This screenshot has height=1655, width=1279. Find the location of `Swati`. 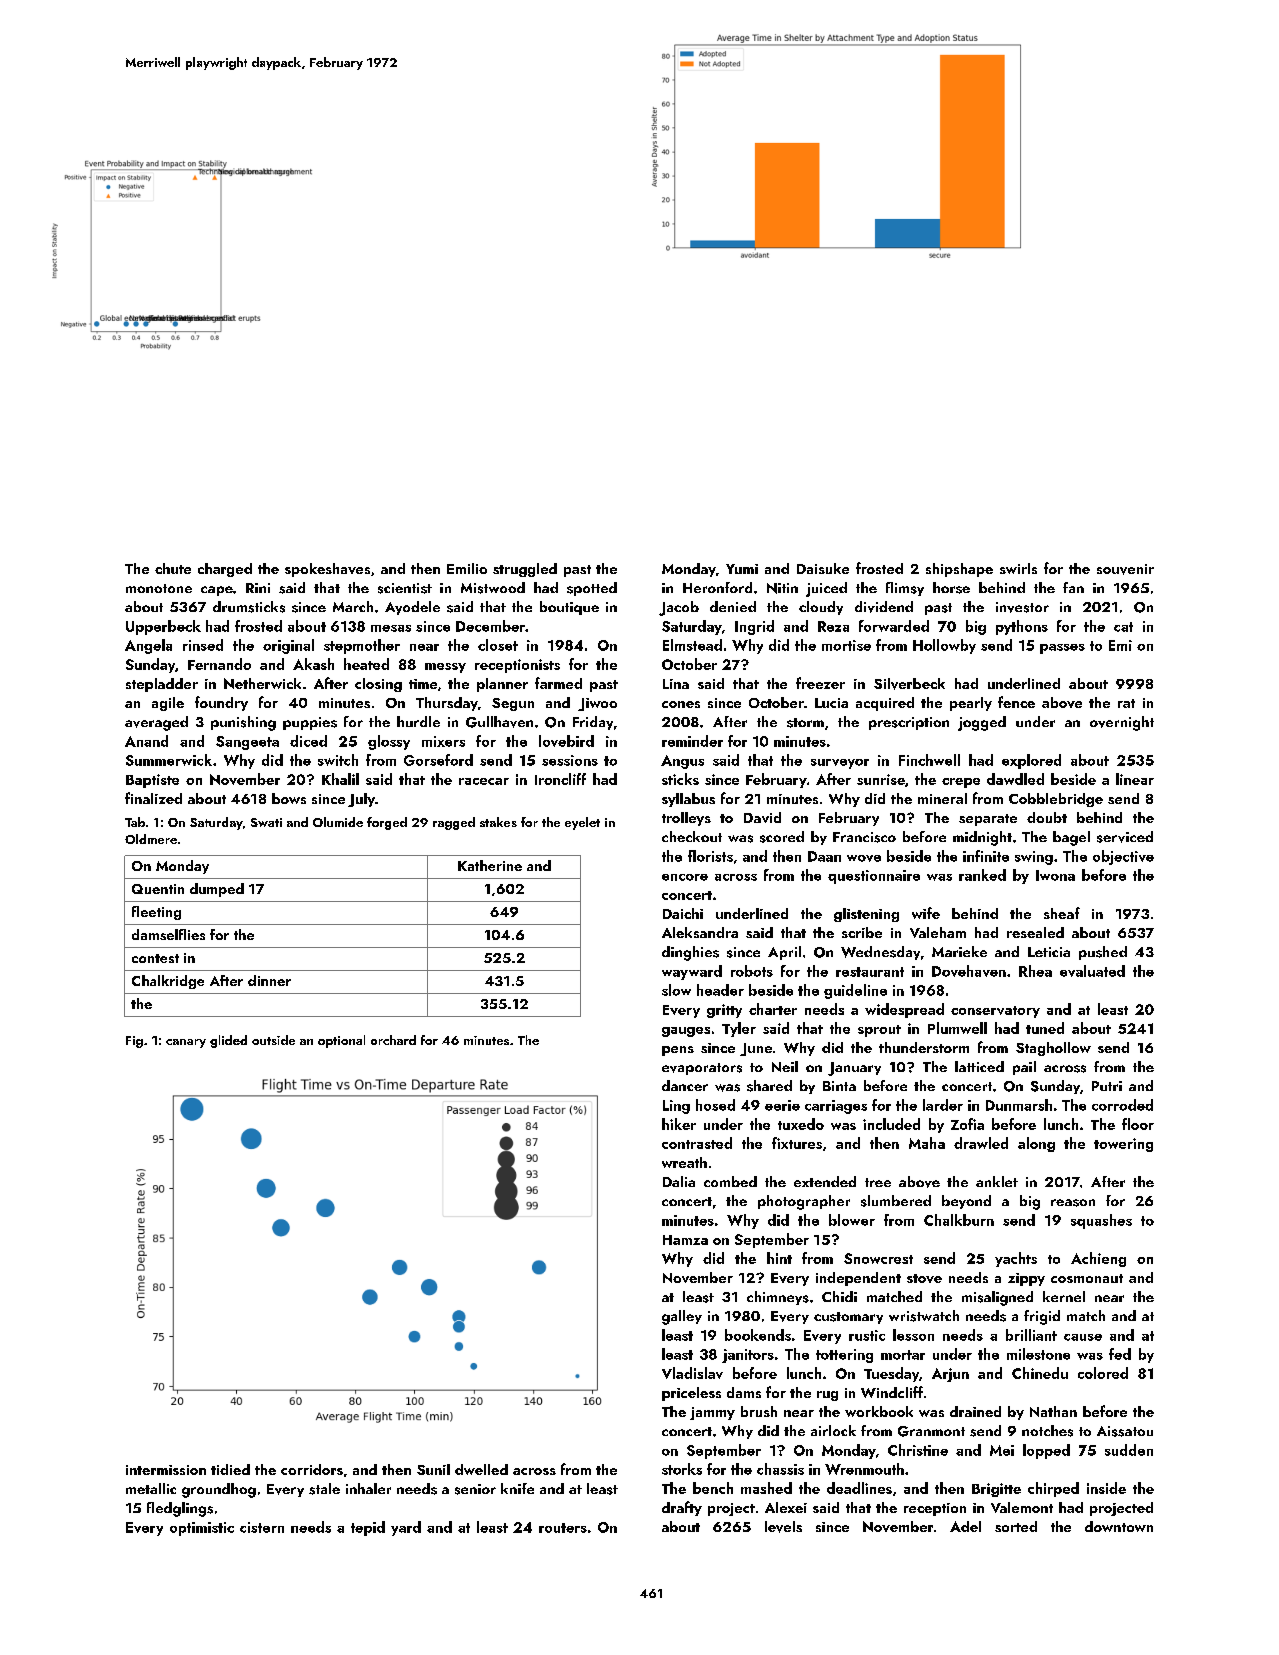

Swati is located at coordinates (266, 822).
